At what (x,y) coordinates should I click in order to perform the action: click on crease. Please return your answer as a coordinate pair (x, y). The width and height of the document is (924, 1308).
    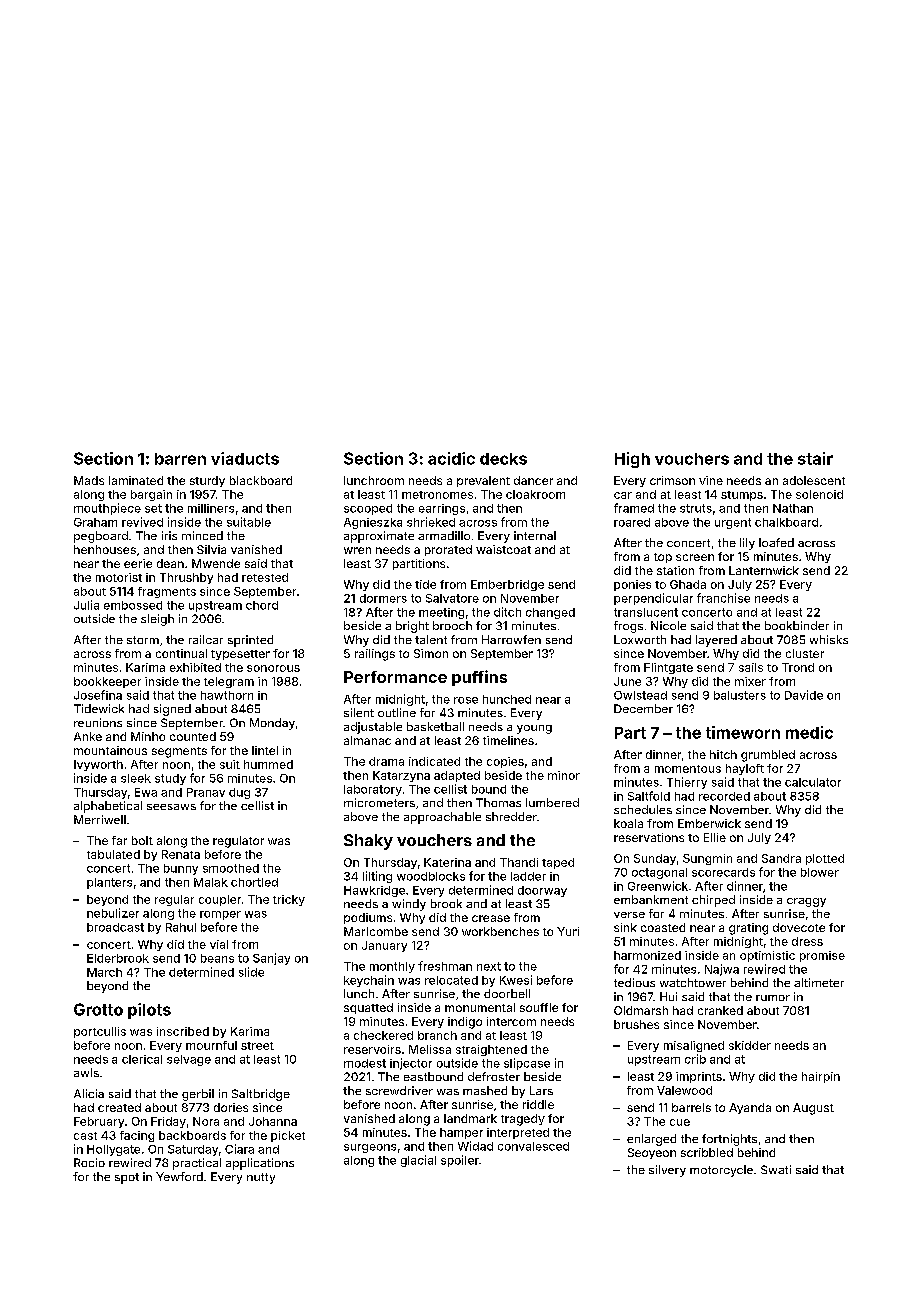
    Looking at the image, I should click on (491, 918).
